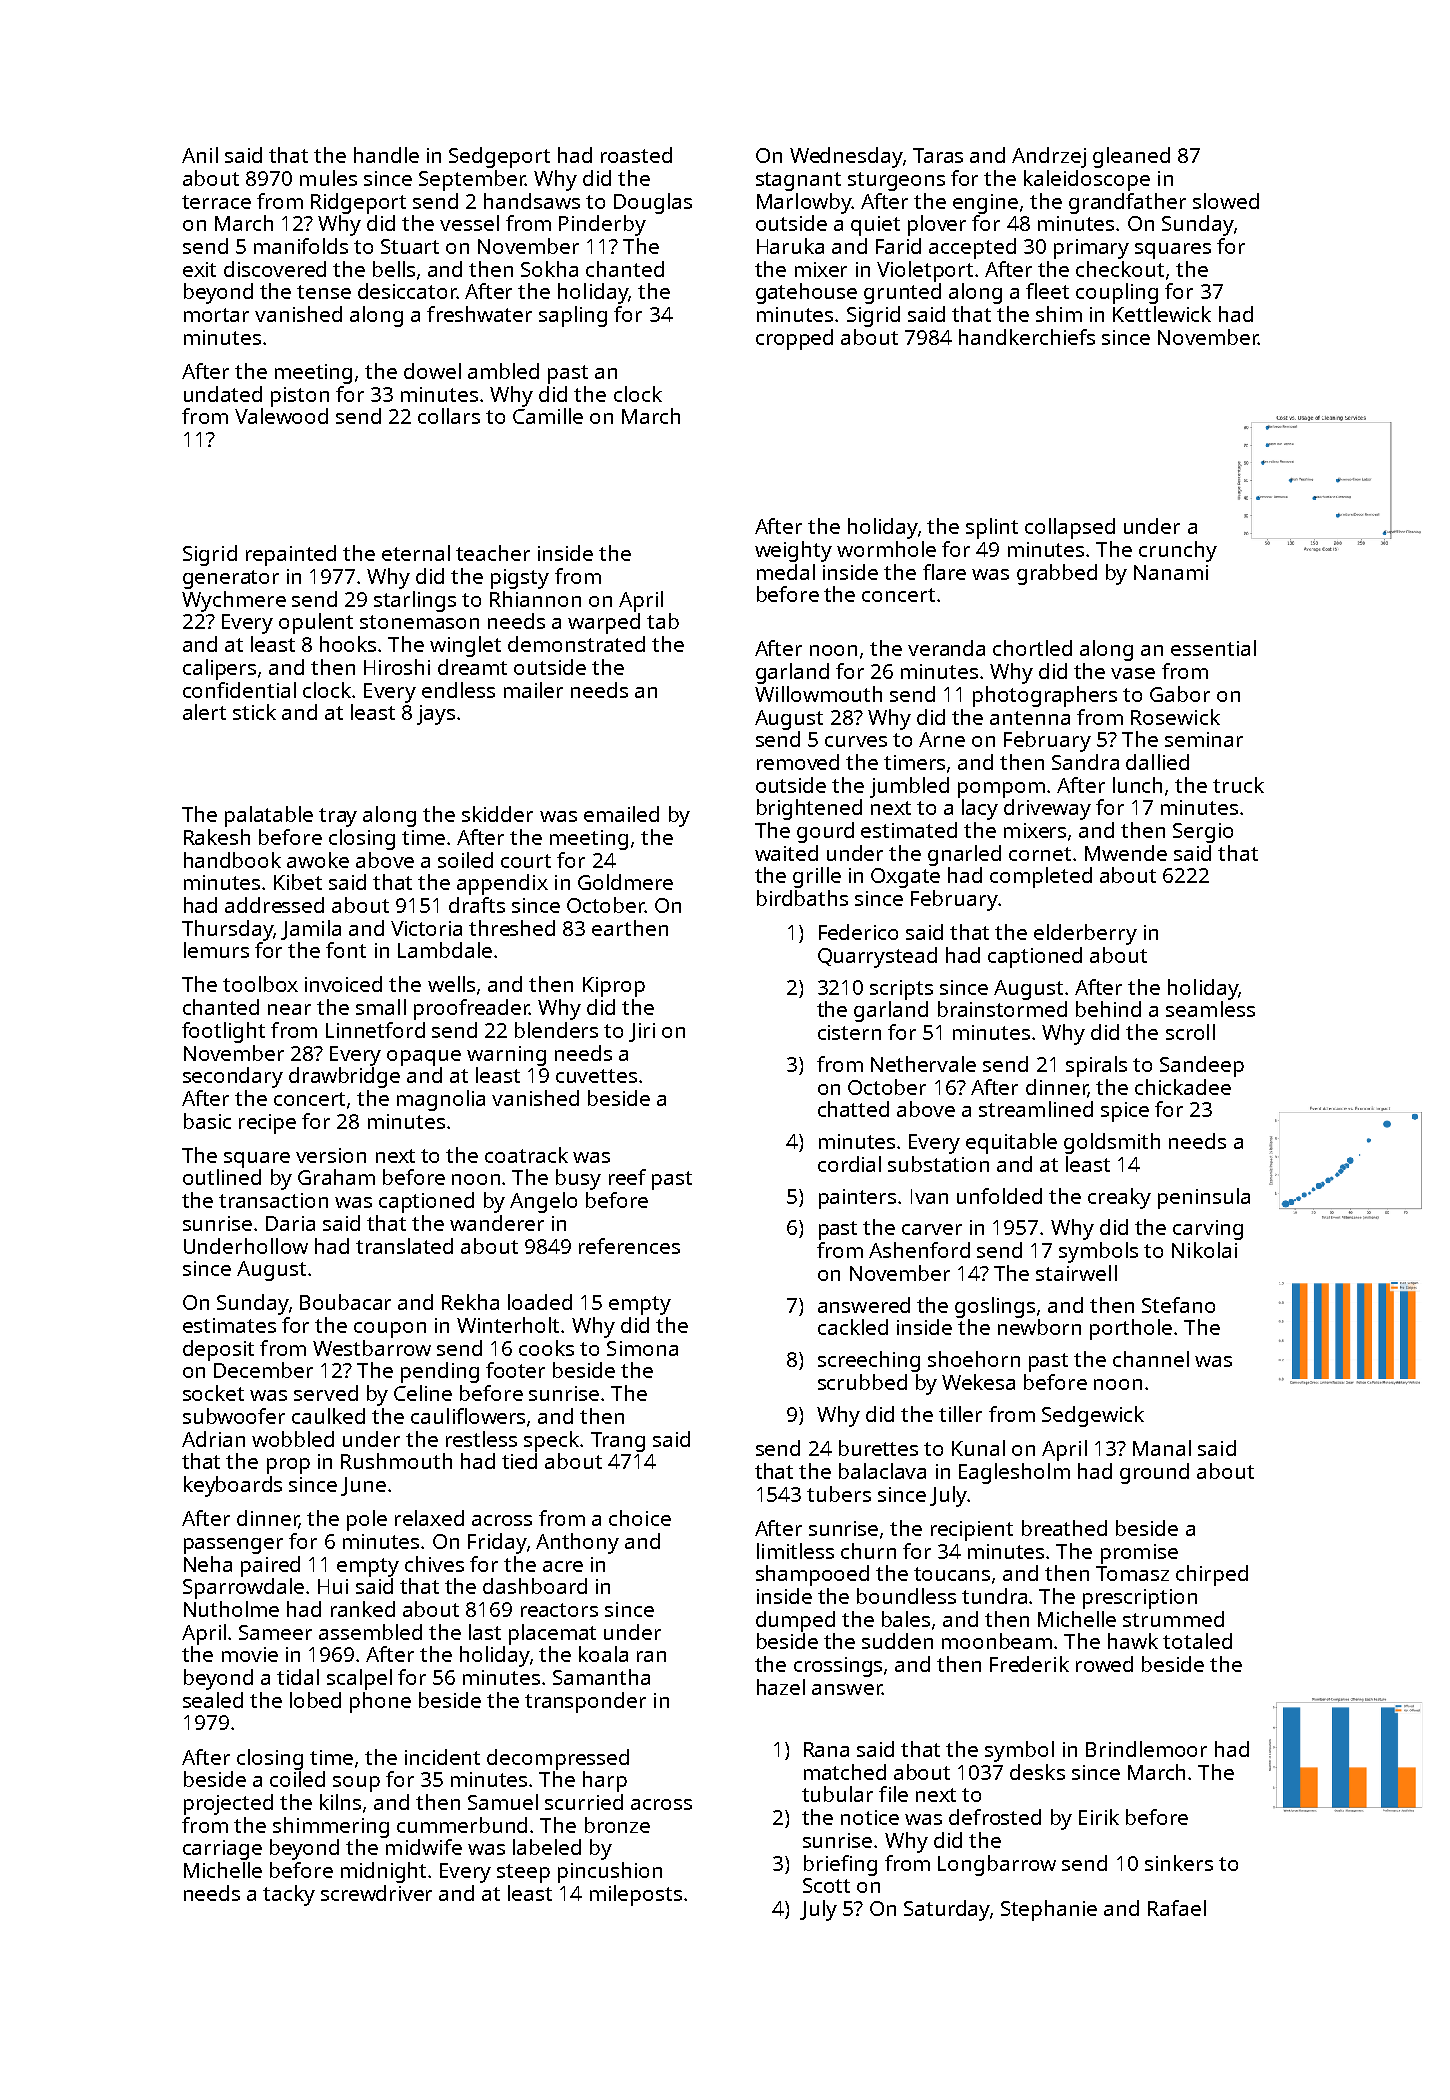 This screenshot has width=1450, height=2100. What do you see at coordinates (1146, 1749) in the screenshot?
I see `Brindlemoor` at bounding box center [1146, 1749].
